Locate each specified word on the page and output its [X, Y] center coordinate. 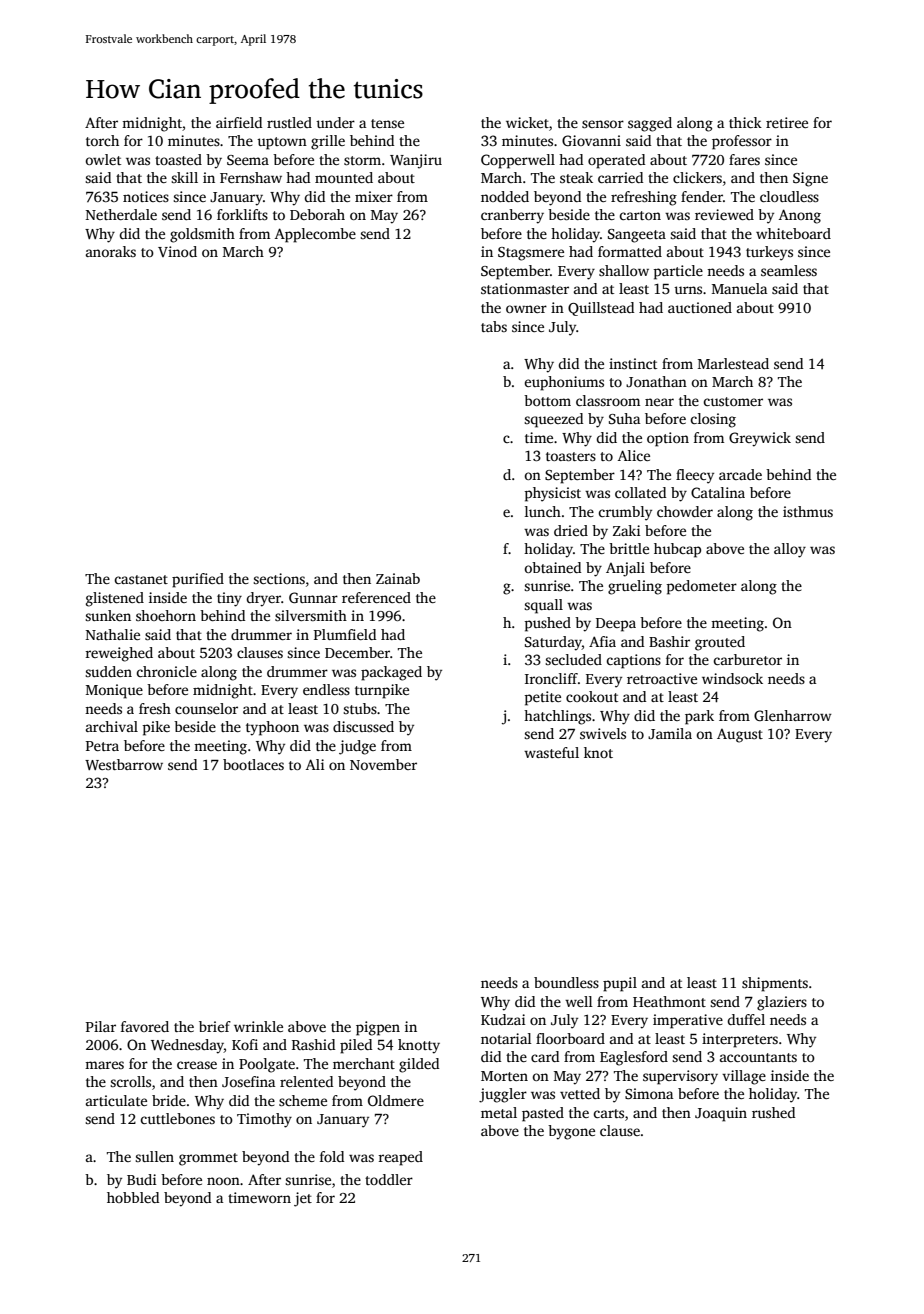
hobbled [133, 1197]
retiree [787, 122]
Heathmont [669, 1001]
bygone [571, 1132]
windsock [732, 678]
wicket [527, 122]
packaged [391, 673]
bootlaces [253, 764]
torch [102, 140]
